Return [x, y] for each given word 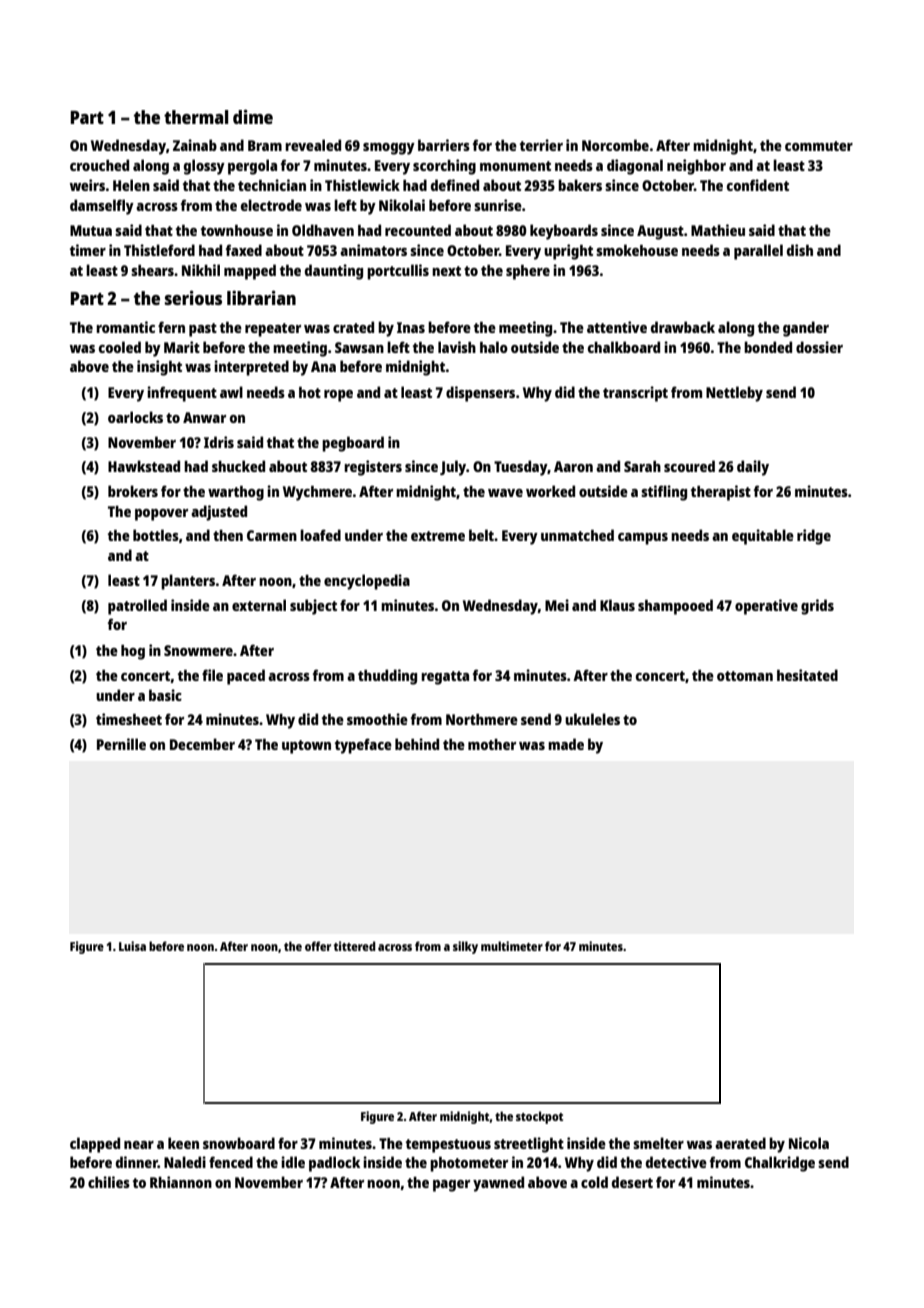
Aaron [573, 466]
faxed [244, 250]
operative [766, 607]
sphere [528, 272]
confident [758, 185]
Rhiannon [181, 1182]
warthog [236, 493]
